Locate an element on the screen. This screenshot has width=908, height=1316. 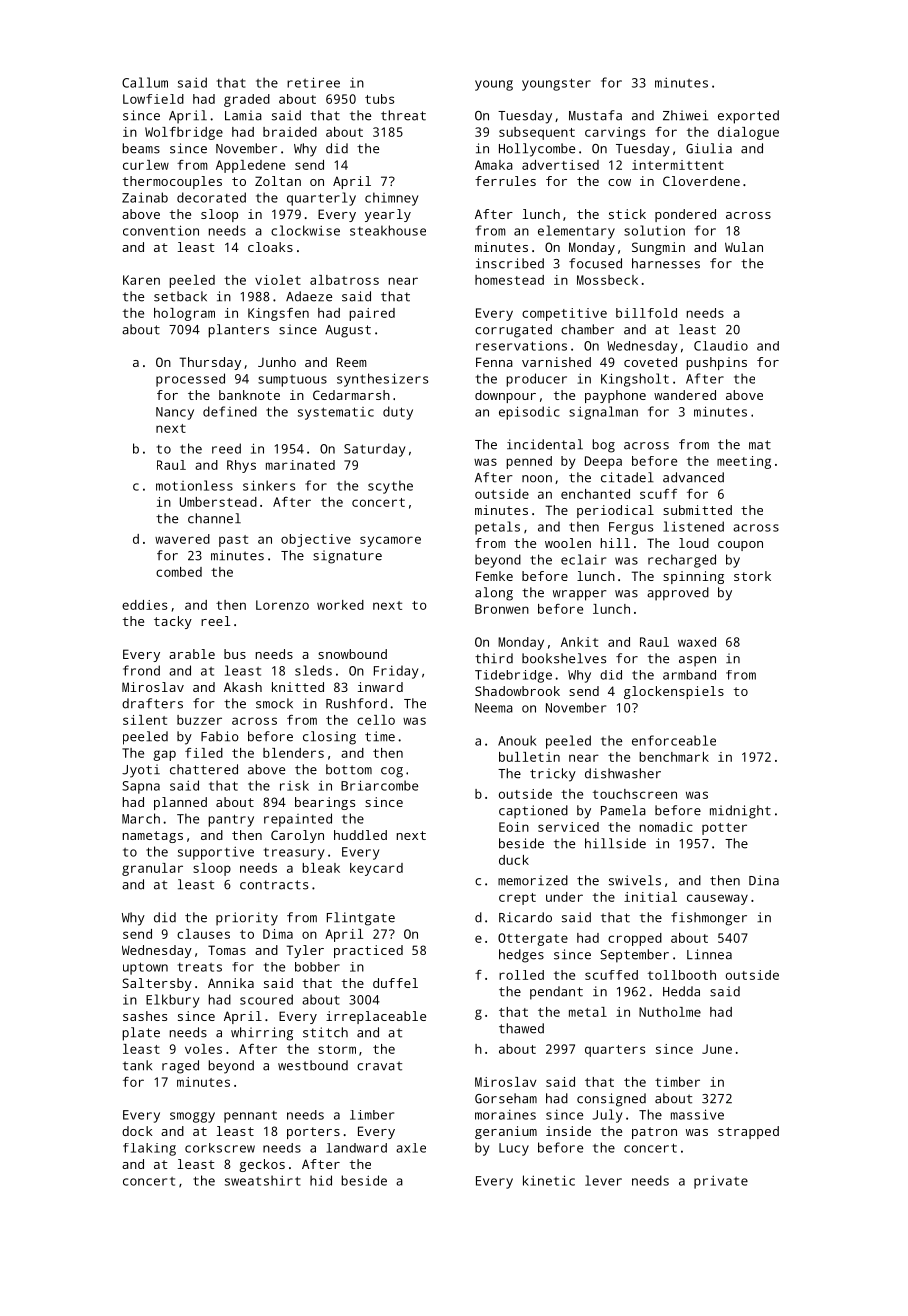
worked is located at coordinates (340, 605).
